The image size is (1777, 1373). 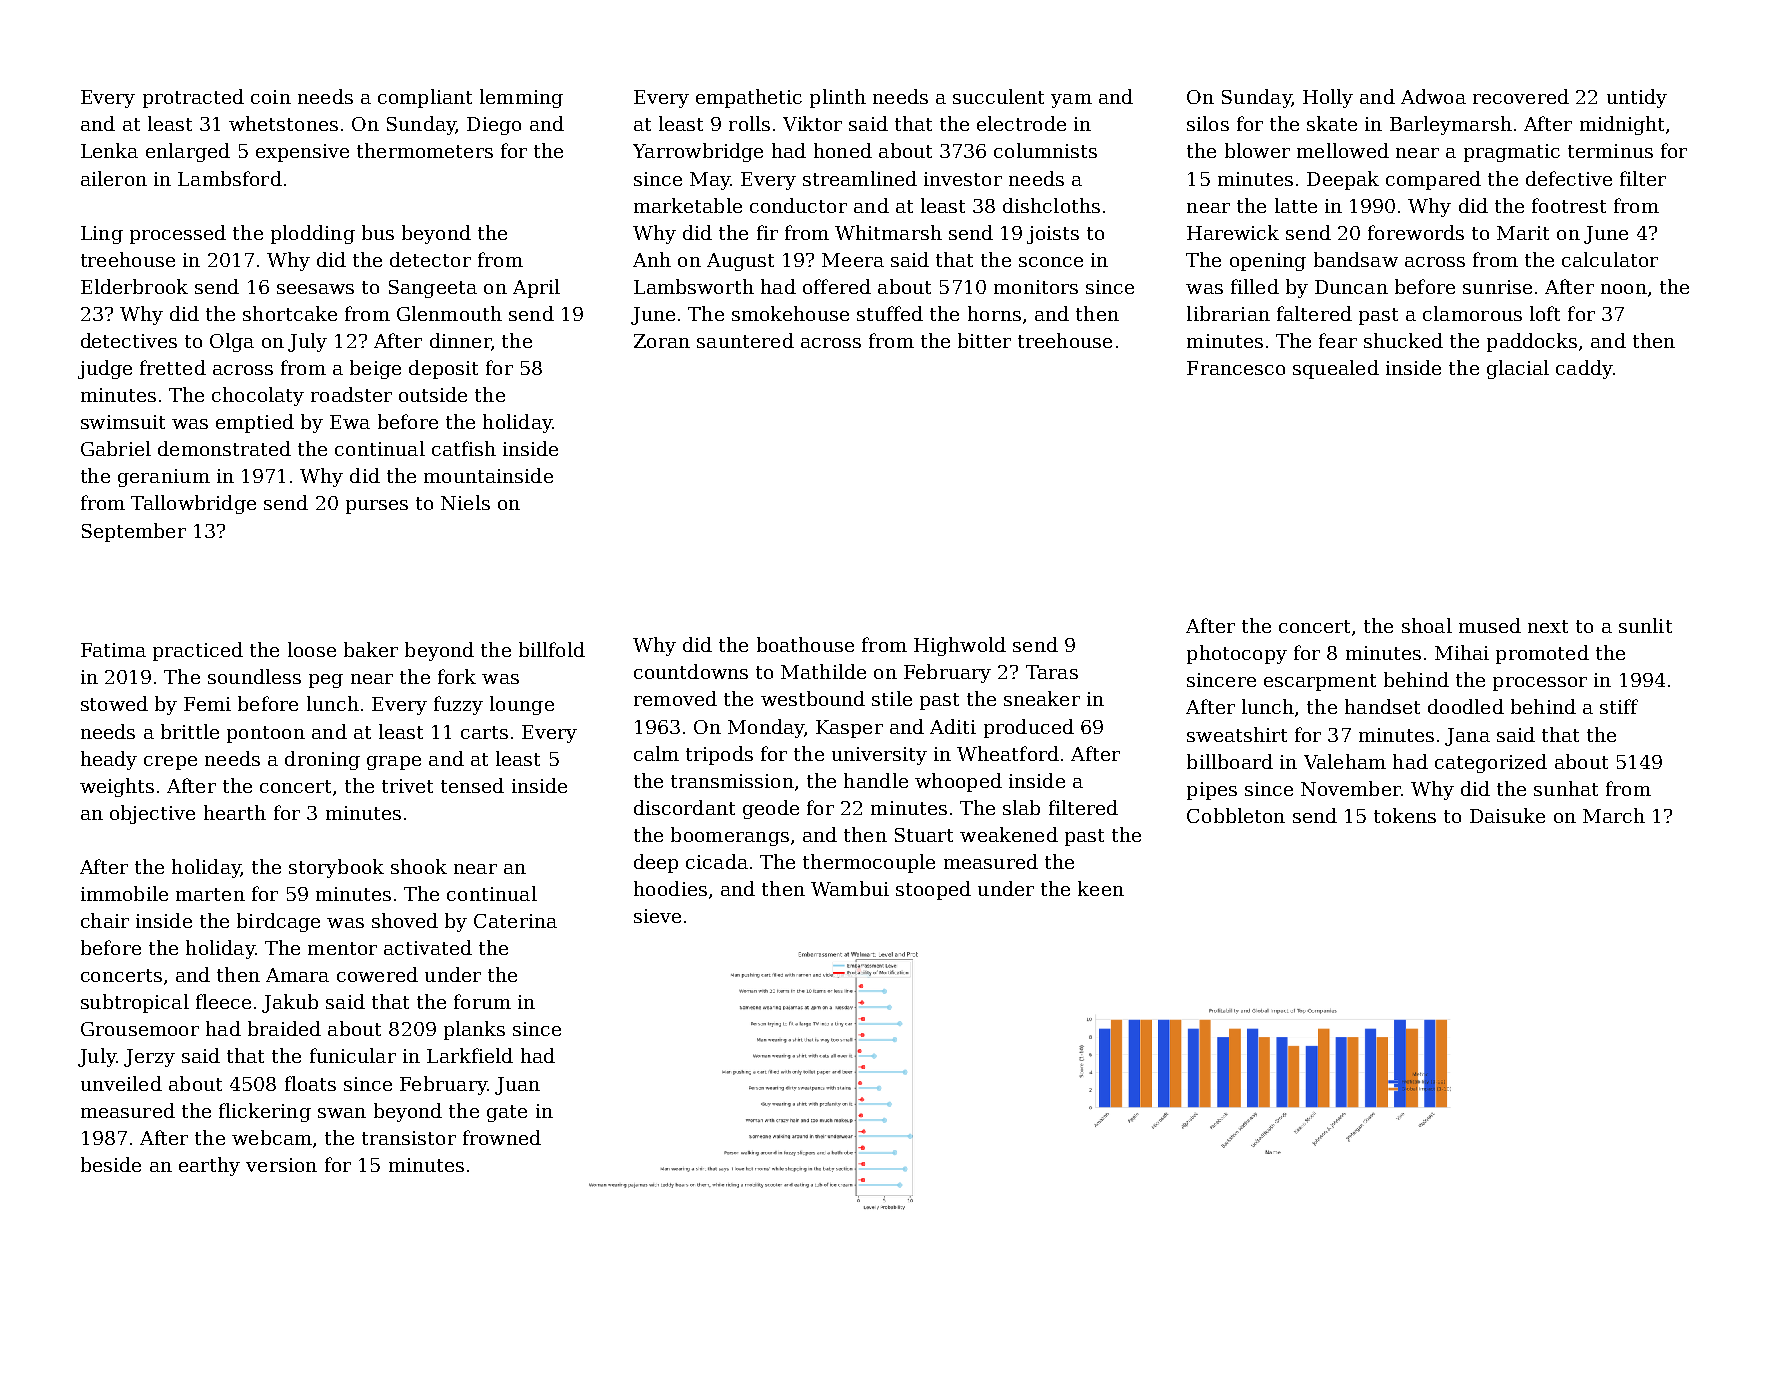 I want to click on electrode, so click(x=1021, y=123).
